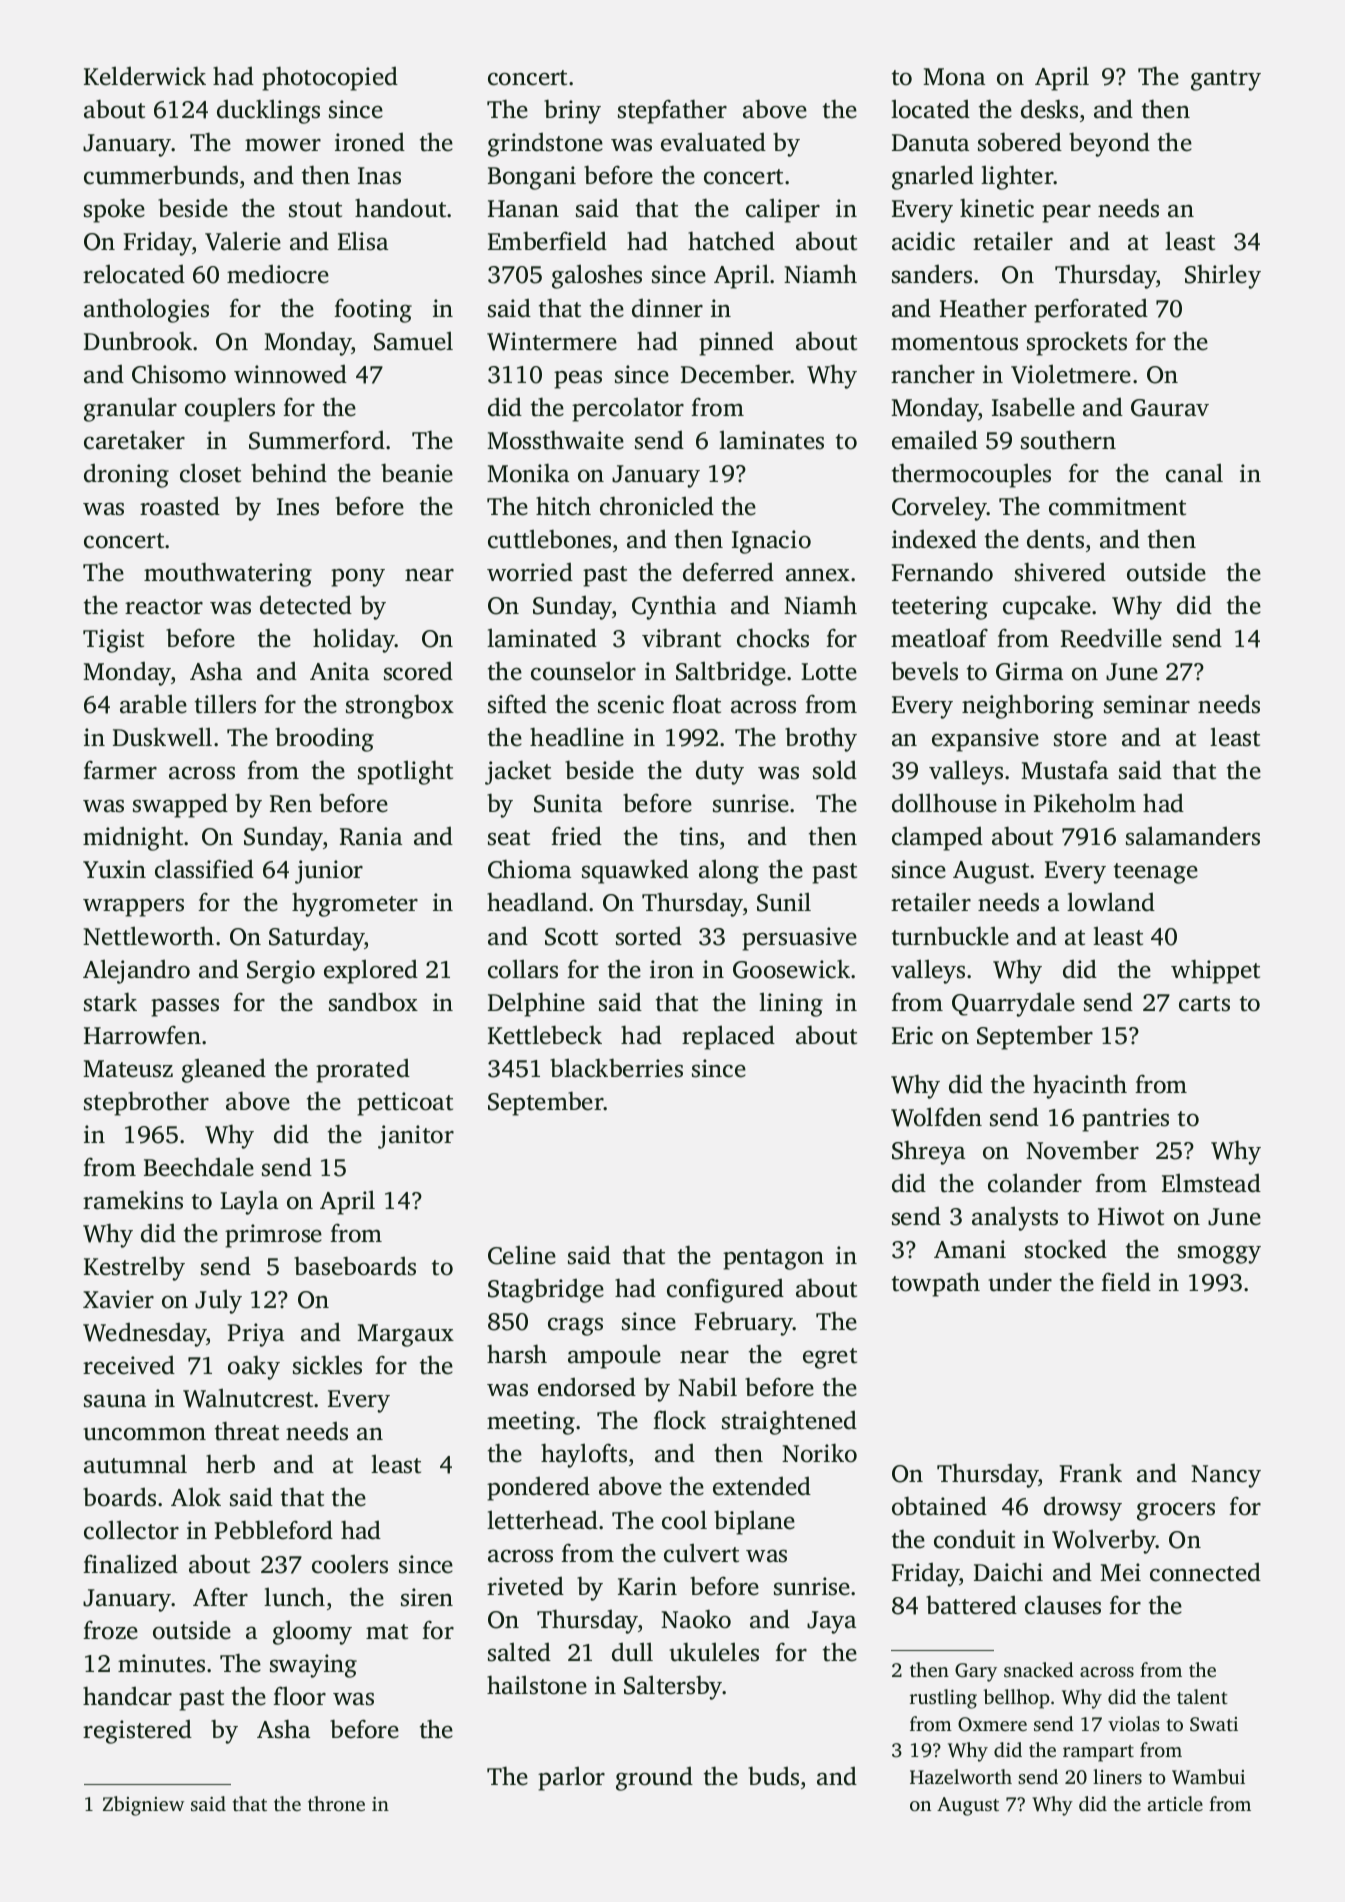 This screenshot has height=1902, width=1345. What do you see at coordinates (1109, 144) in the screenshot?
I see `beyond` at bounding box center [1109, 144].
